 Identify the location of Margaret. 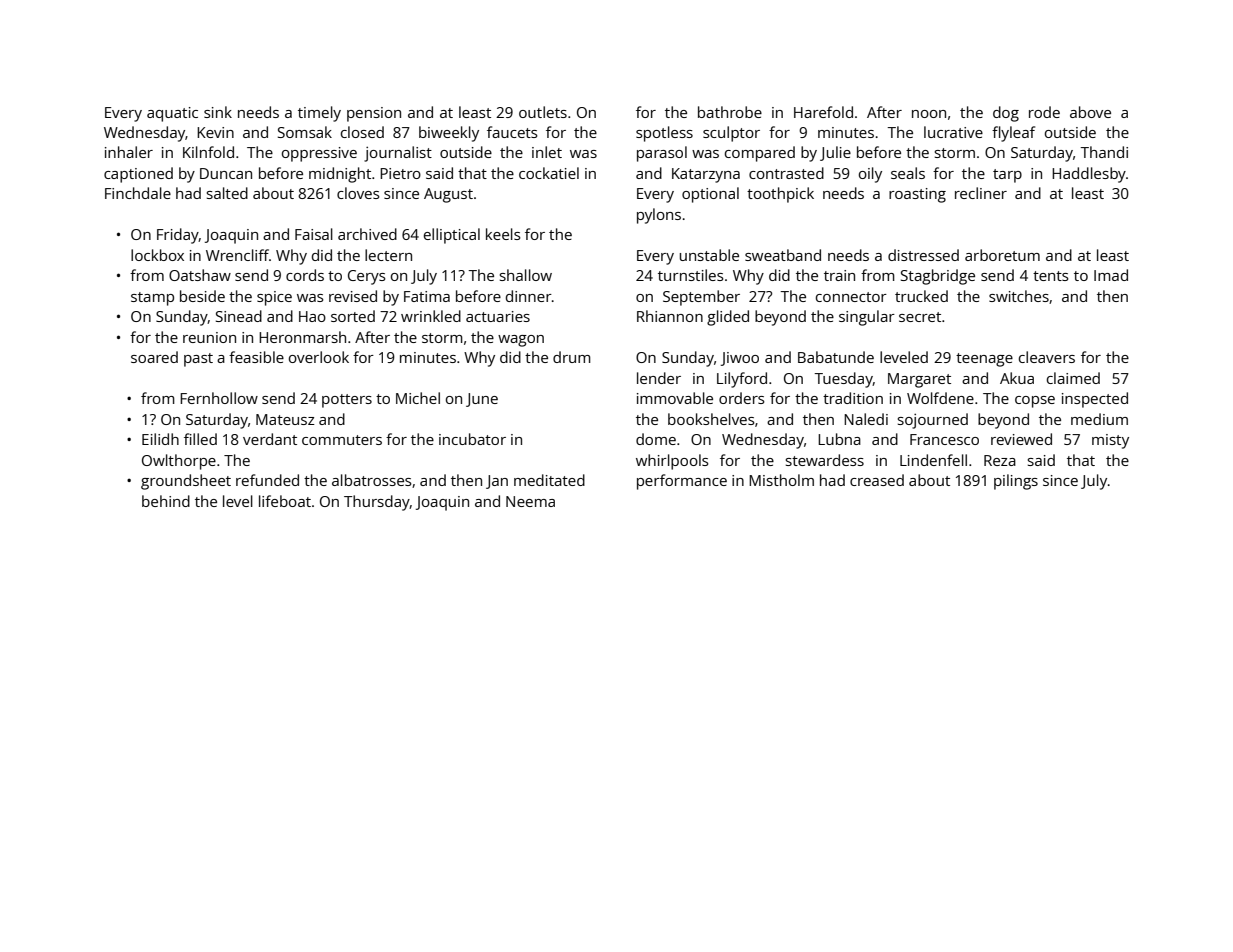
(919, 380).
